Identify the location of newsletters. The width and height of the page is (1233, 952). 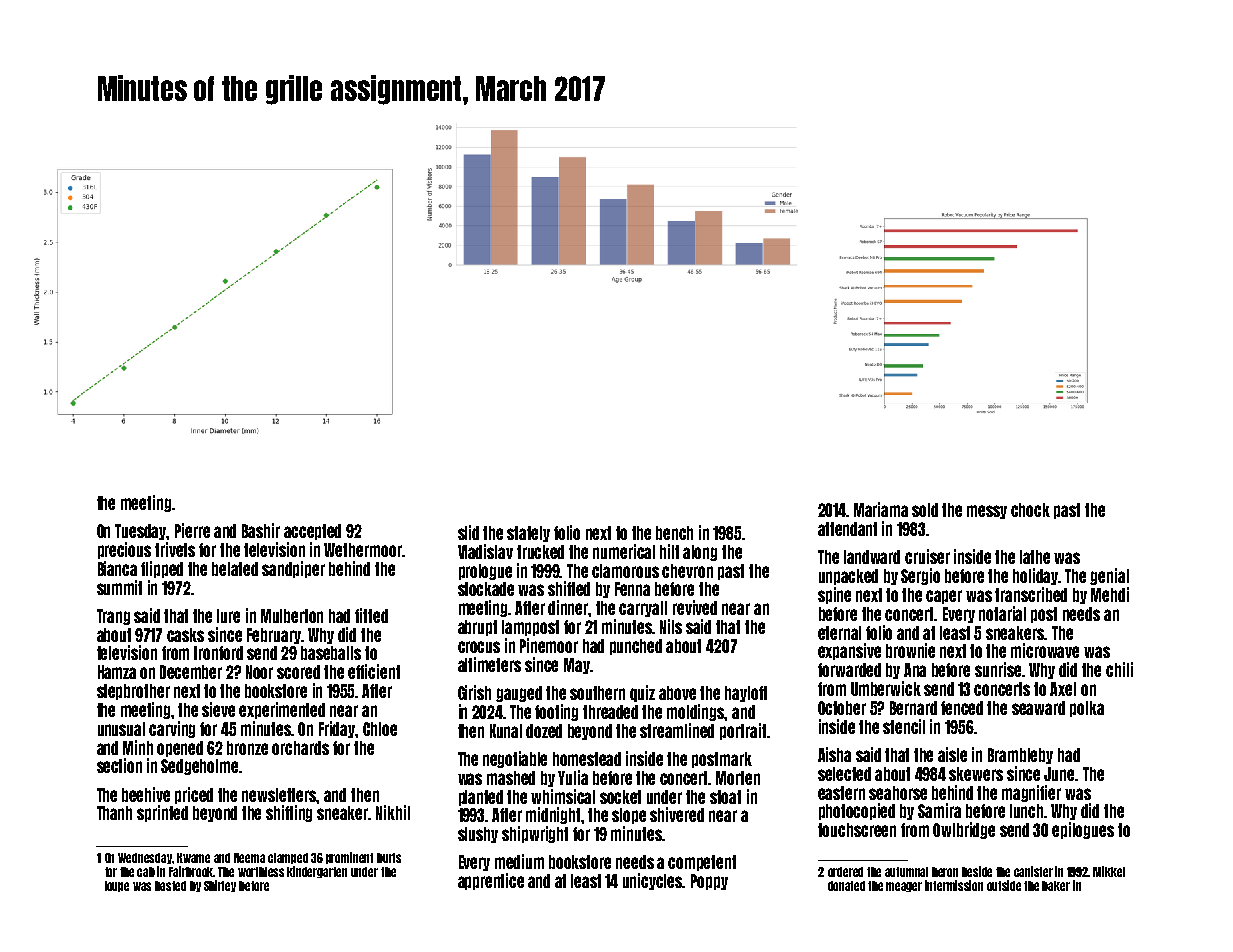
(279, 795).
